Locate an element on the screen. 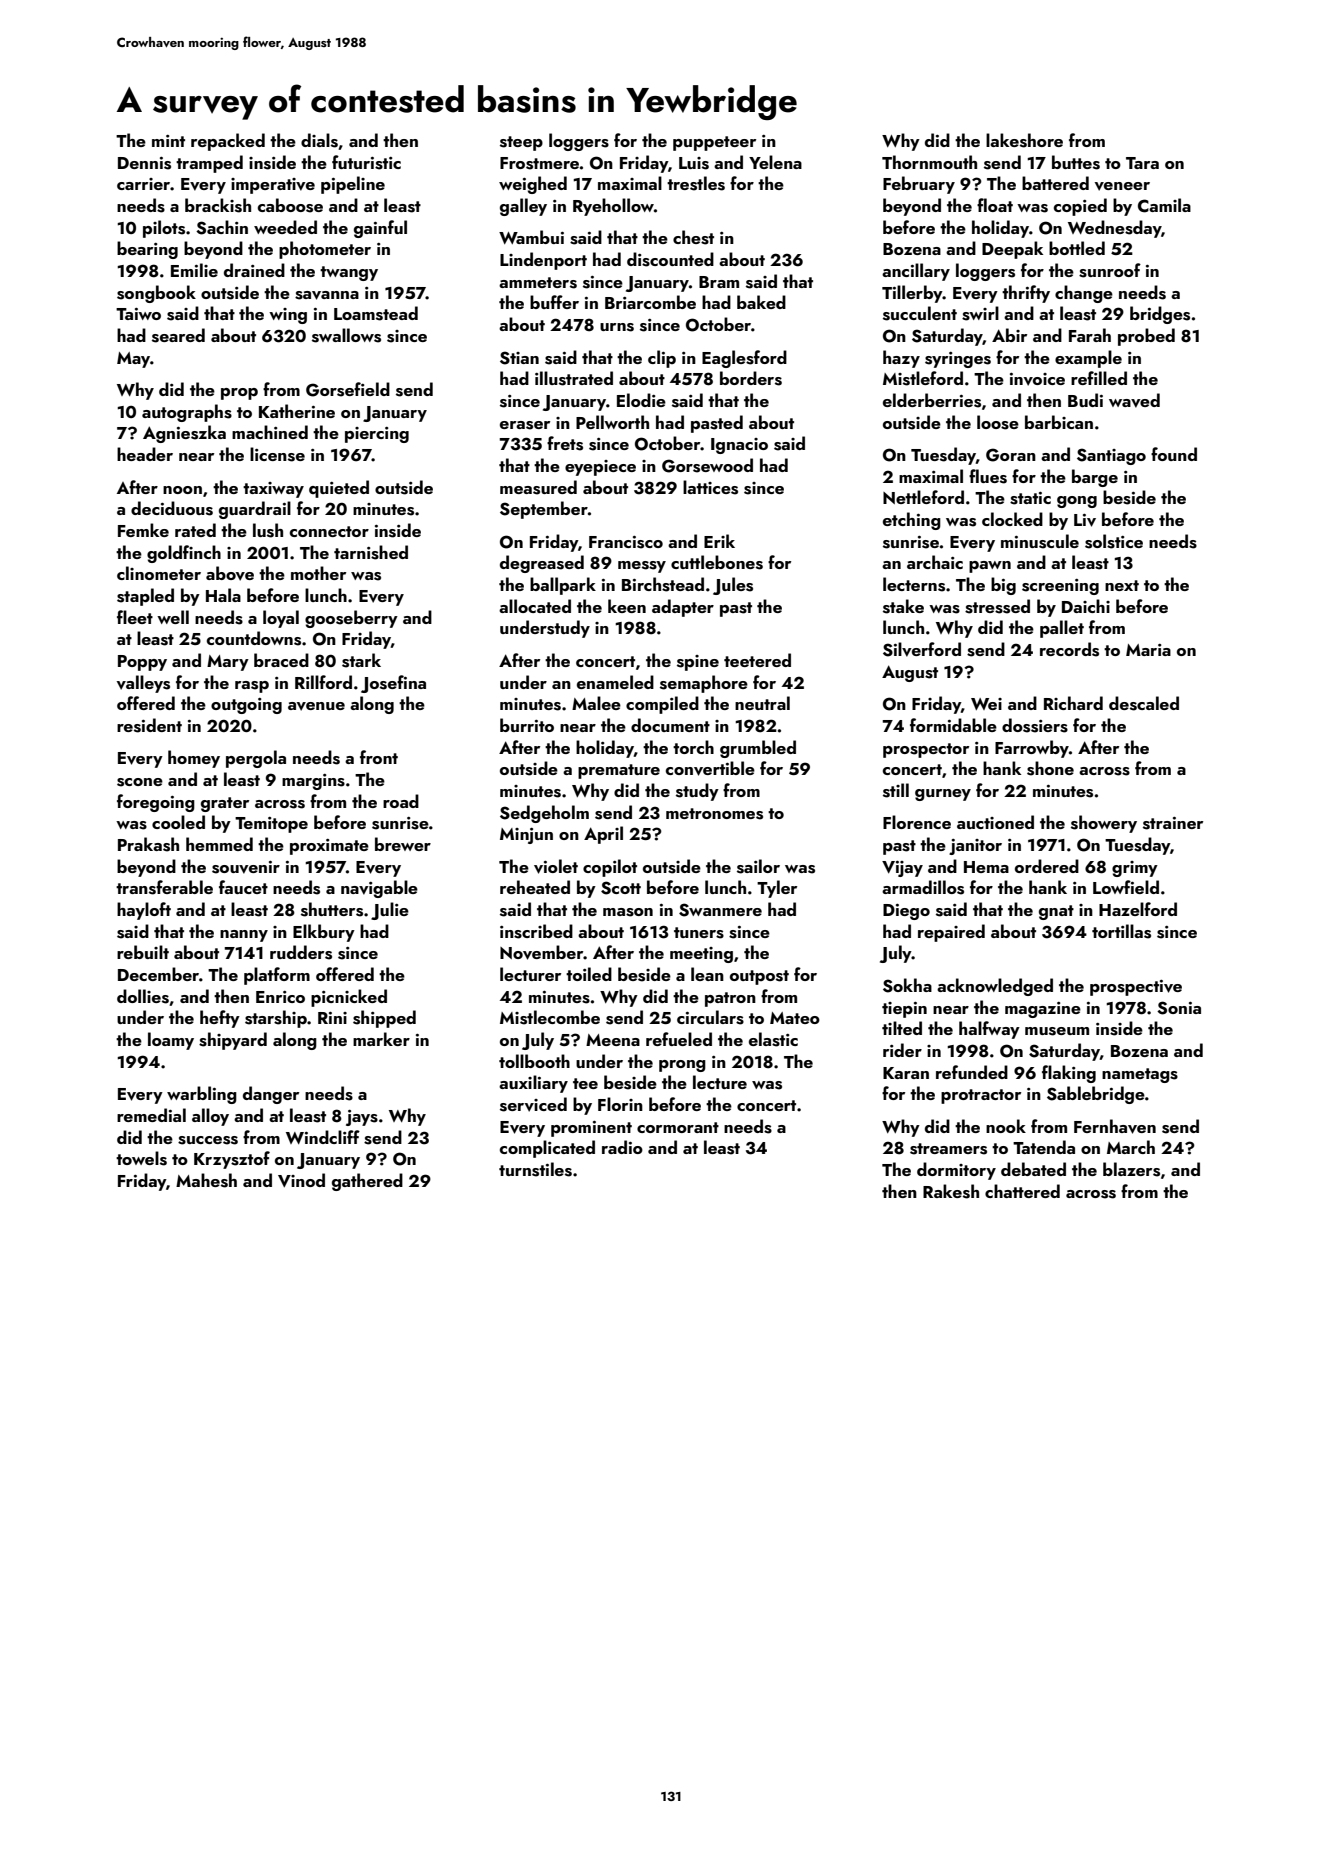 The image size is (1321, 1868). enameled is located at coordinates (615, 682).
